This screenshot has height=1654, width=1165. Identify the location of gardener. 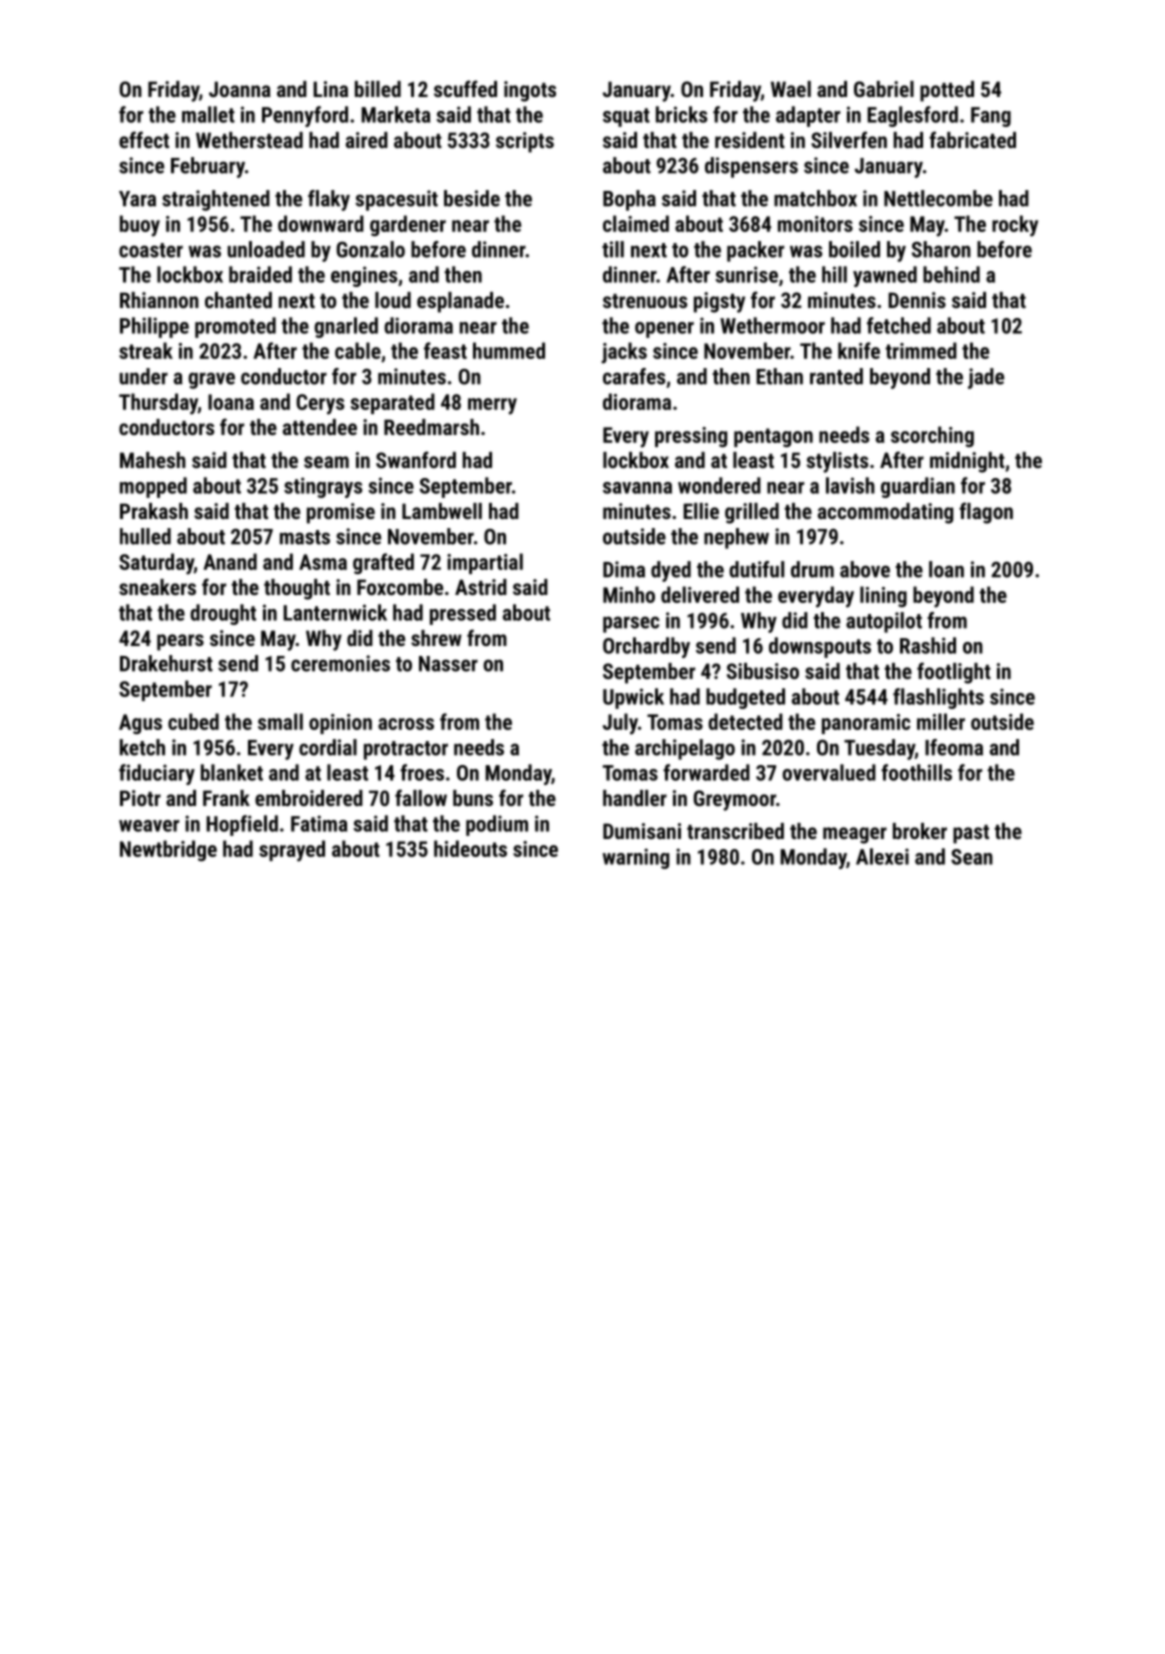
(408, 225).
